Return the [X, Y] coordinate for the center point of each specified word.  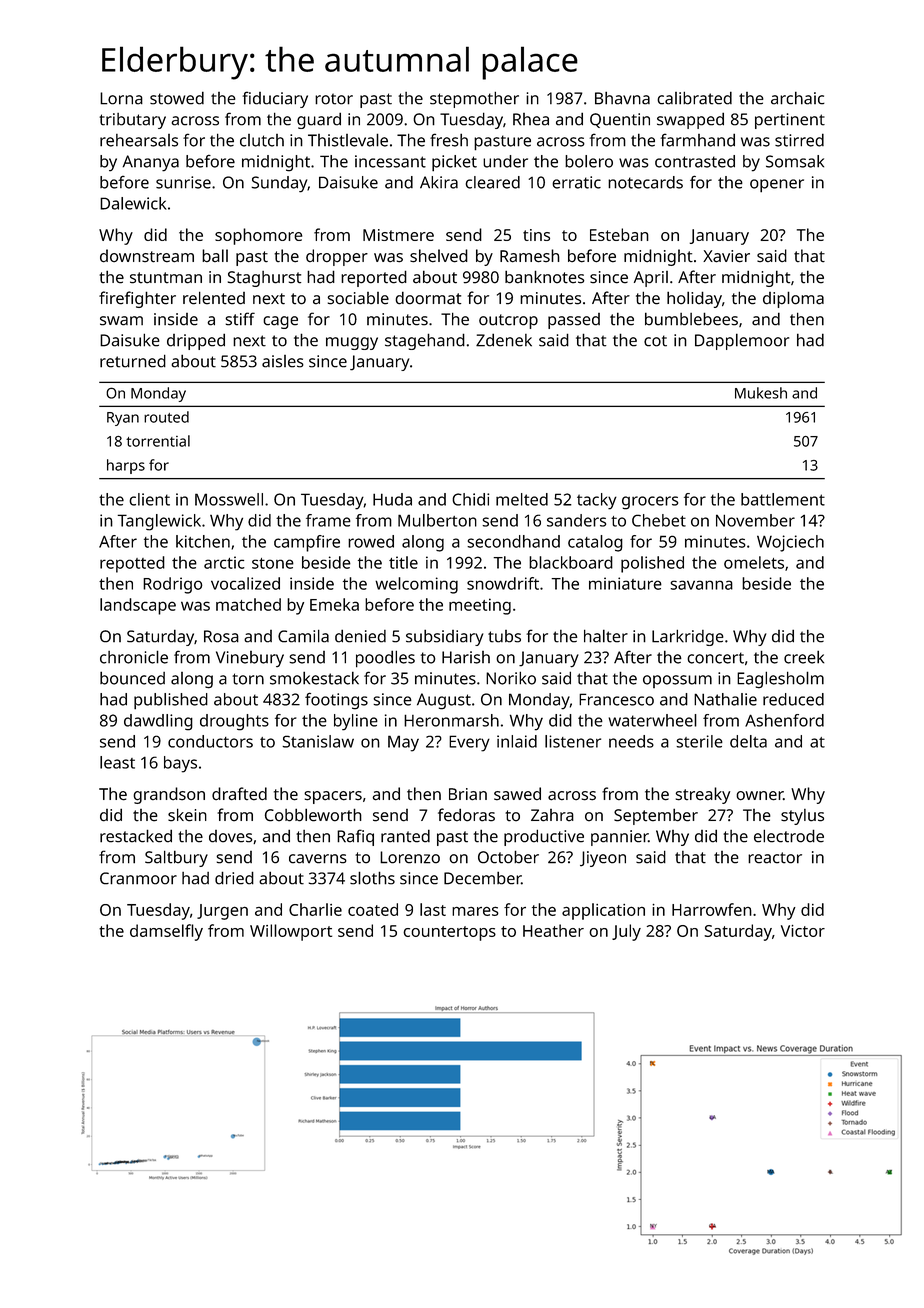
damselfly [166, 932]
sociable [358, 298]
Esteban [619, 234]
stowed [177, 98]
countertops [449, 933]
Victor [803, 931]
